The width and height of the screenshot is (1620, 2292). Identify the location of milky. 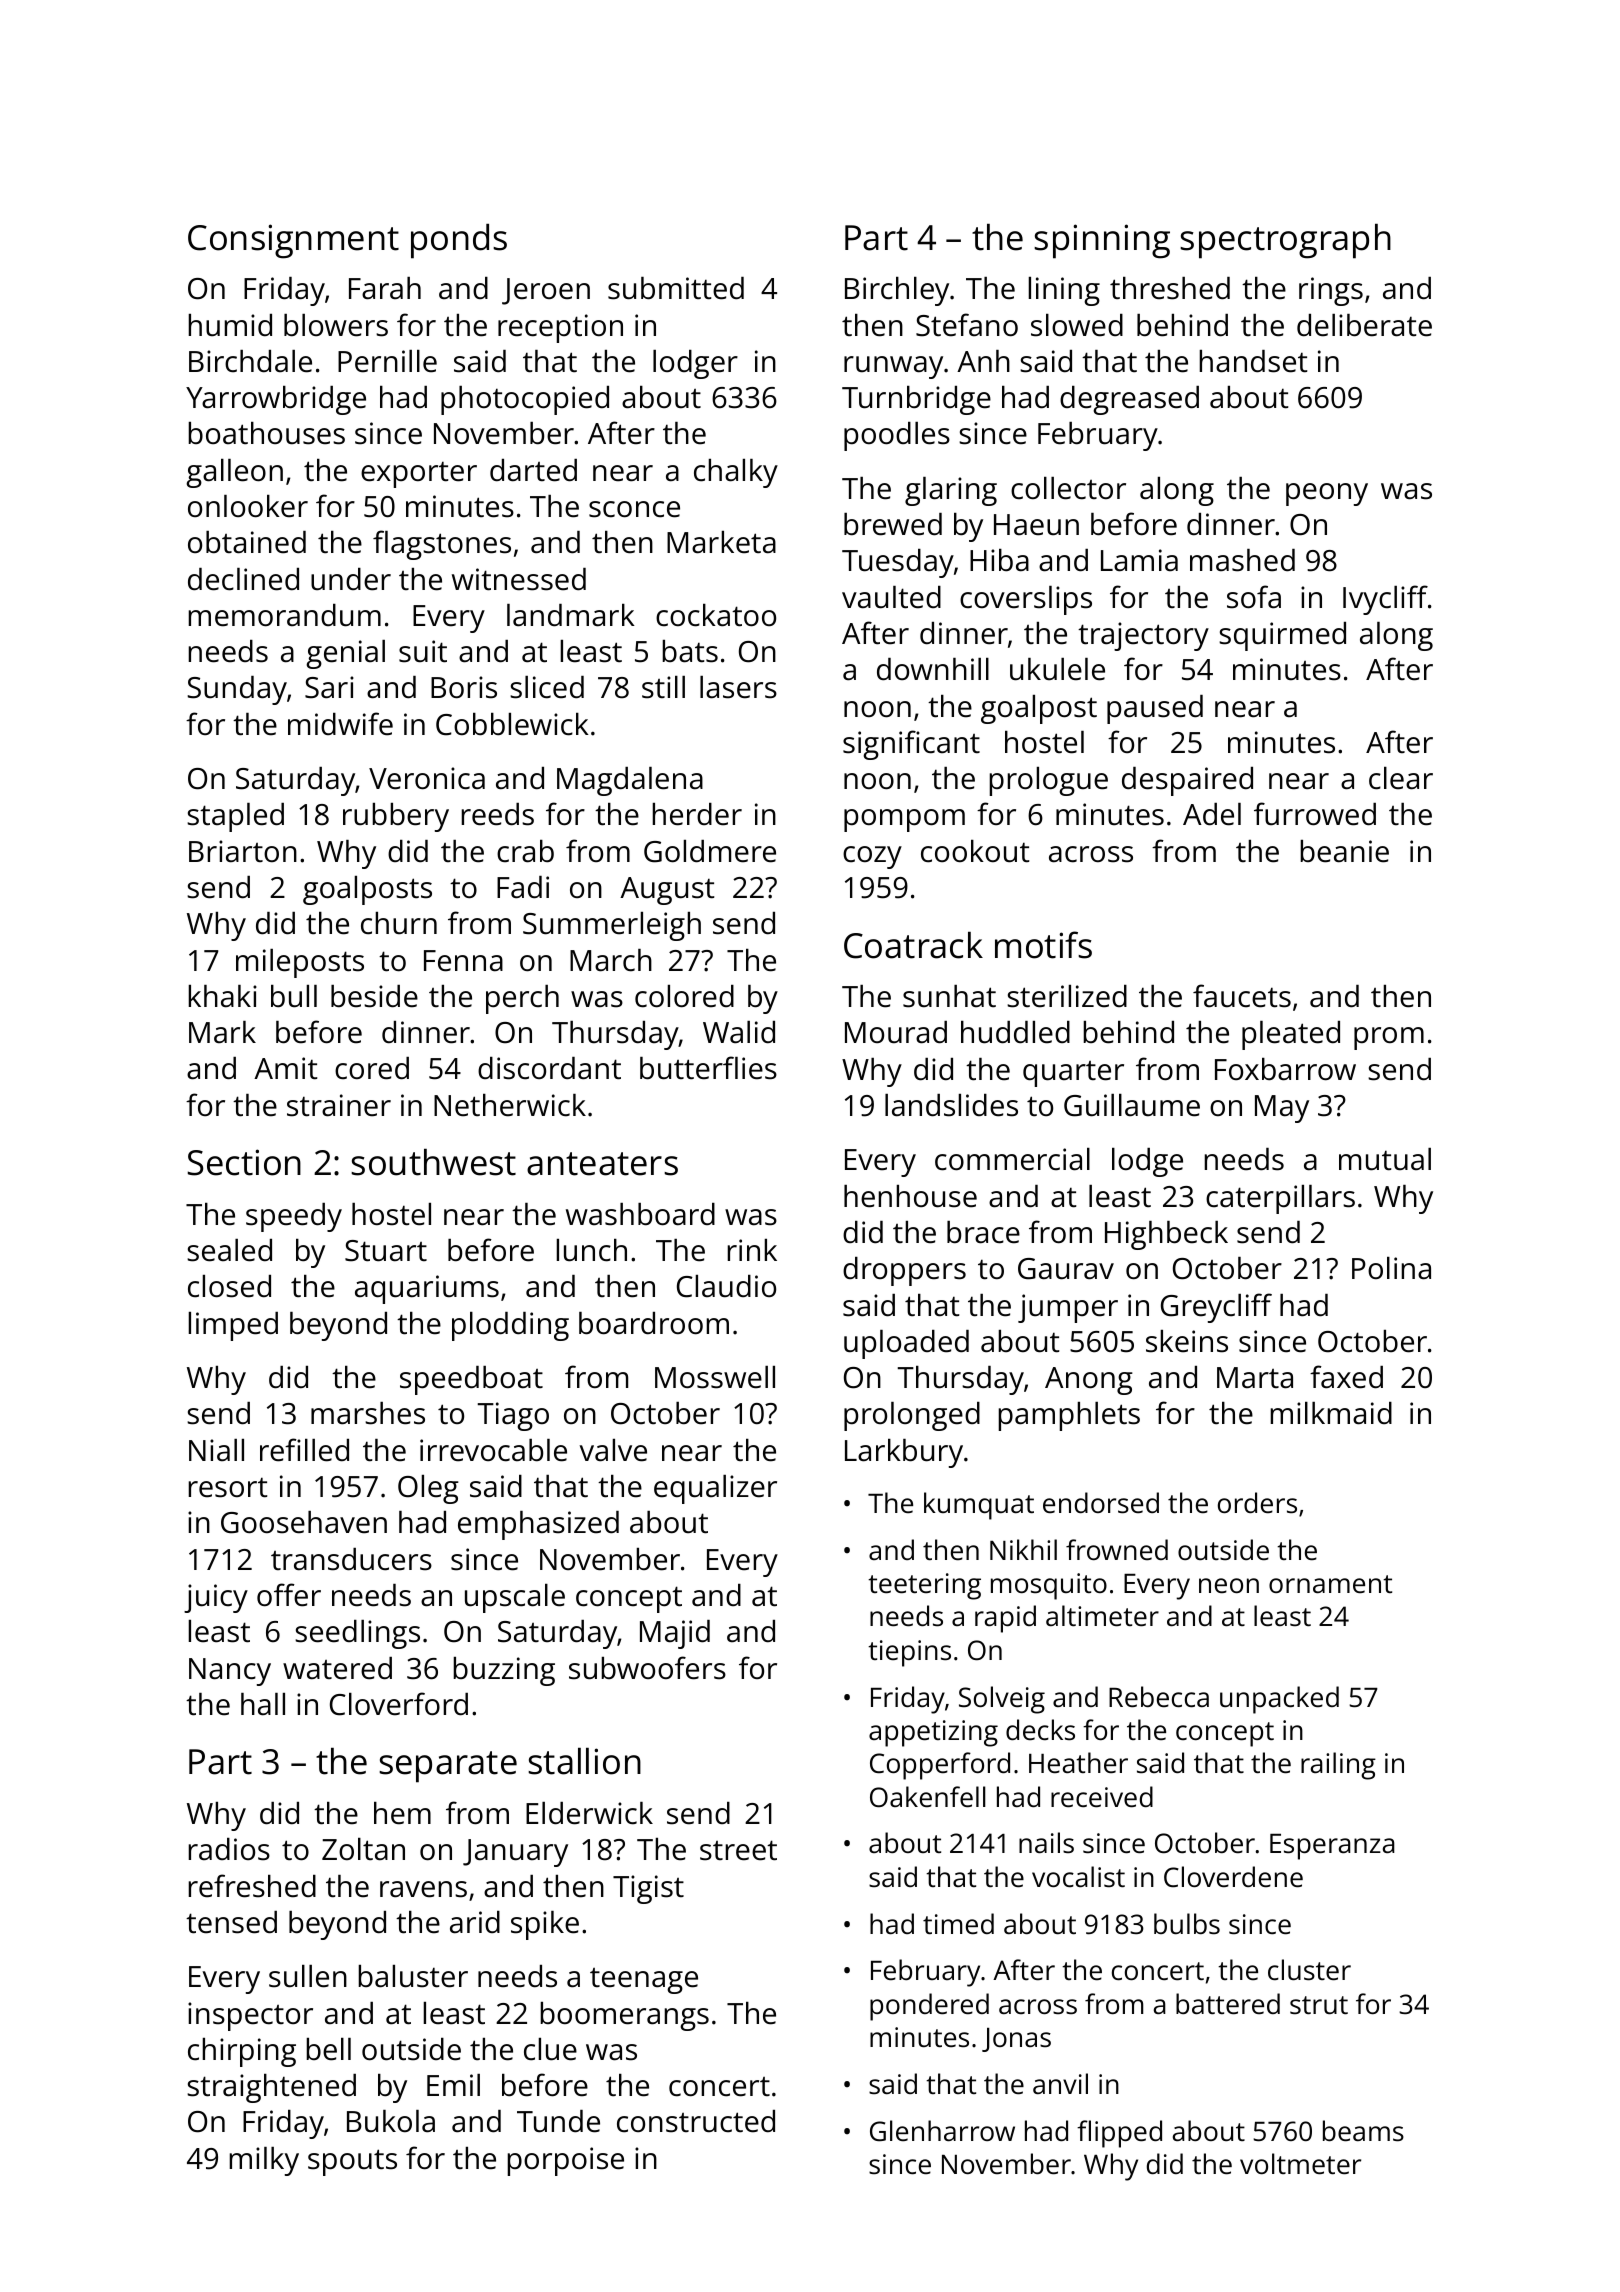
(264, 2161).
